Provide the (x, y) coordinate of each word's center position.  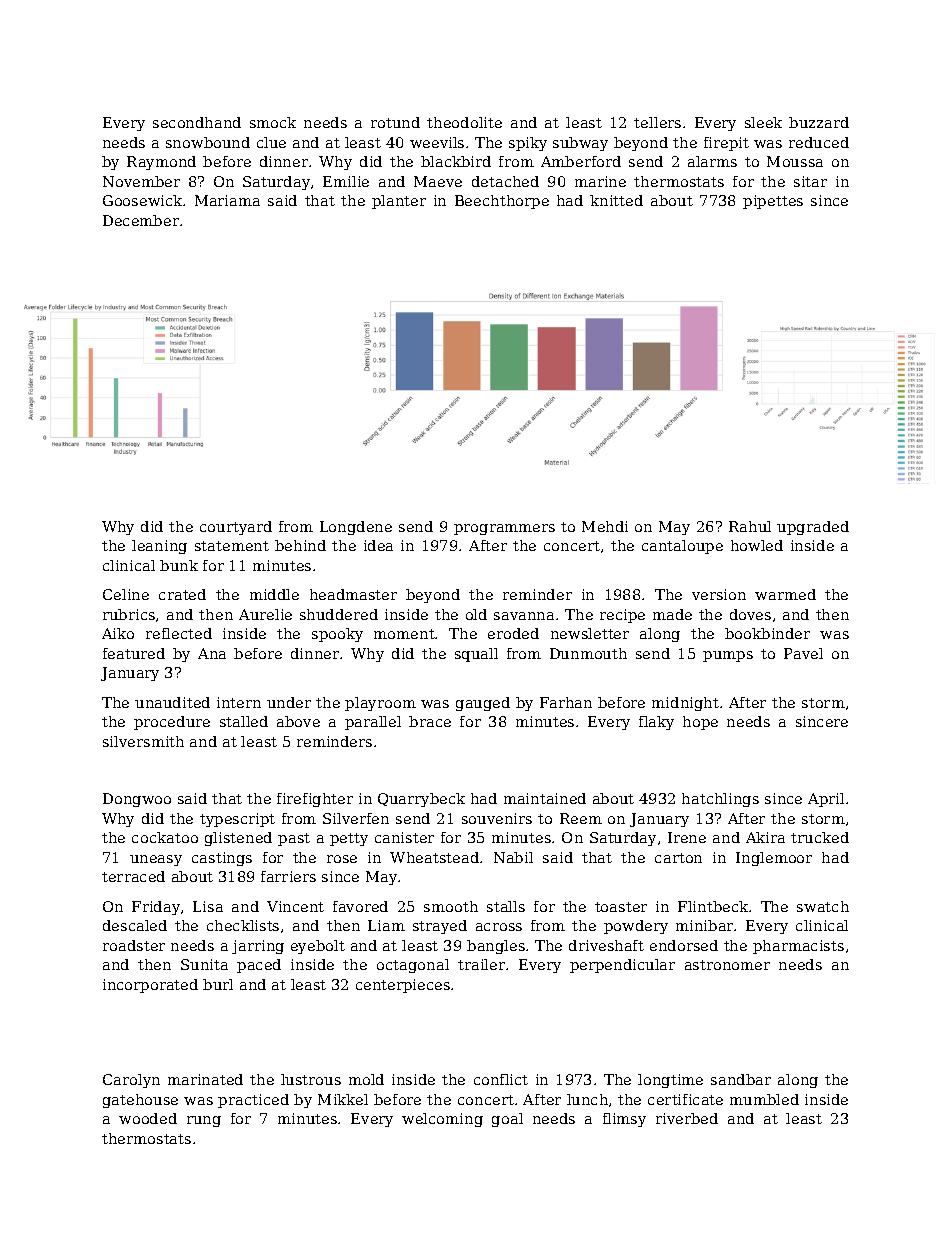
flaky (656, 723)
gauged (483, 704)
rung (204, 1121)
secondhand (197, 122)
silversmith (143, 741)
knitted (616, 200)
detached (505, 181)
